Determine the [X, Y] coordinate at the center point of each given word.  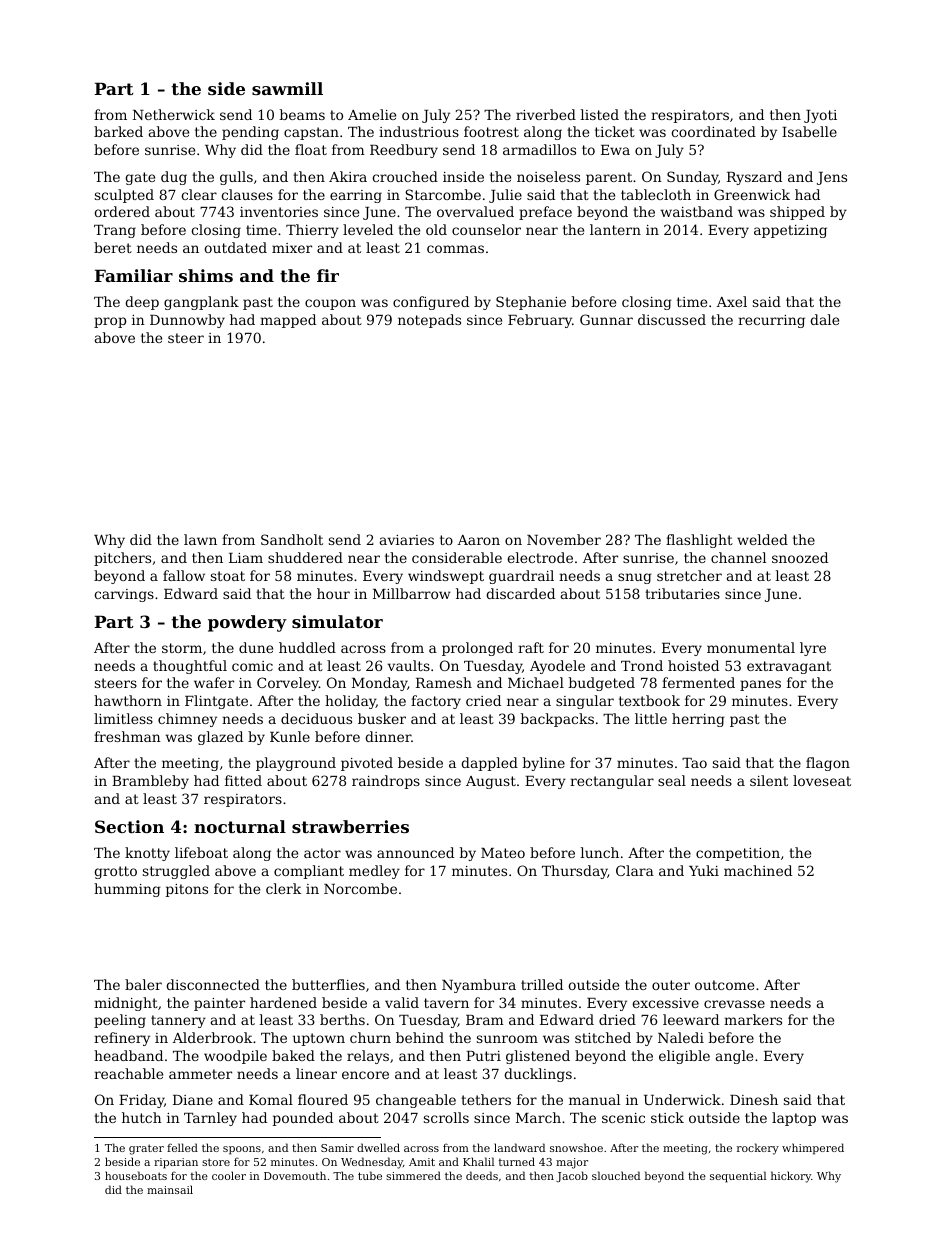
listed [600, 114]
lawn [200, 539]
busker [382, 718]
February [540, 321]
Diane [193, 1100]
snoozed [800, 557]
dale [824, 319]
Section [129, 826]
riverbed [546, 114]
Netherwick [174, 114]
